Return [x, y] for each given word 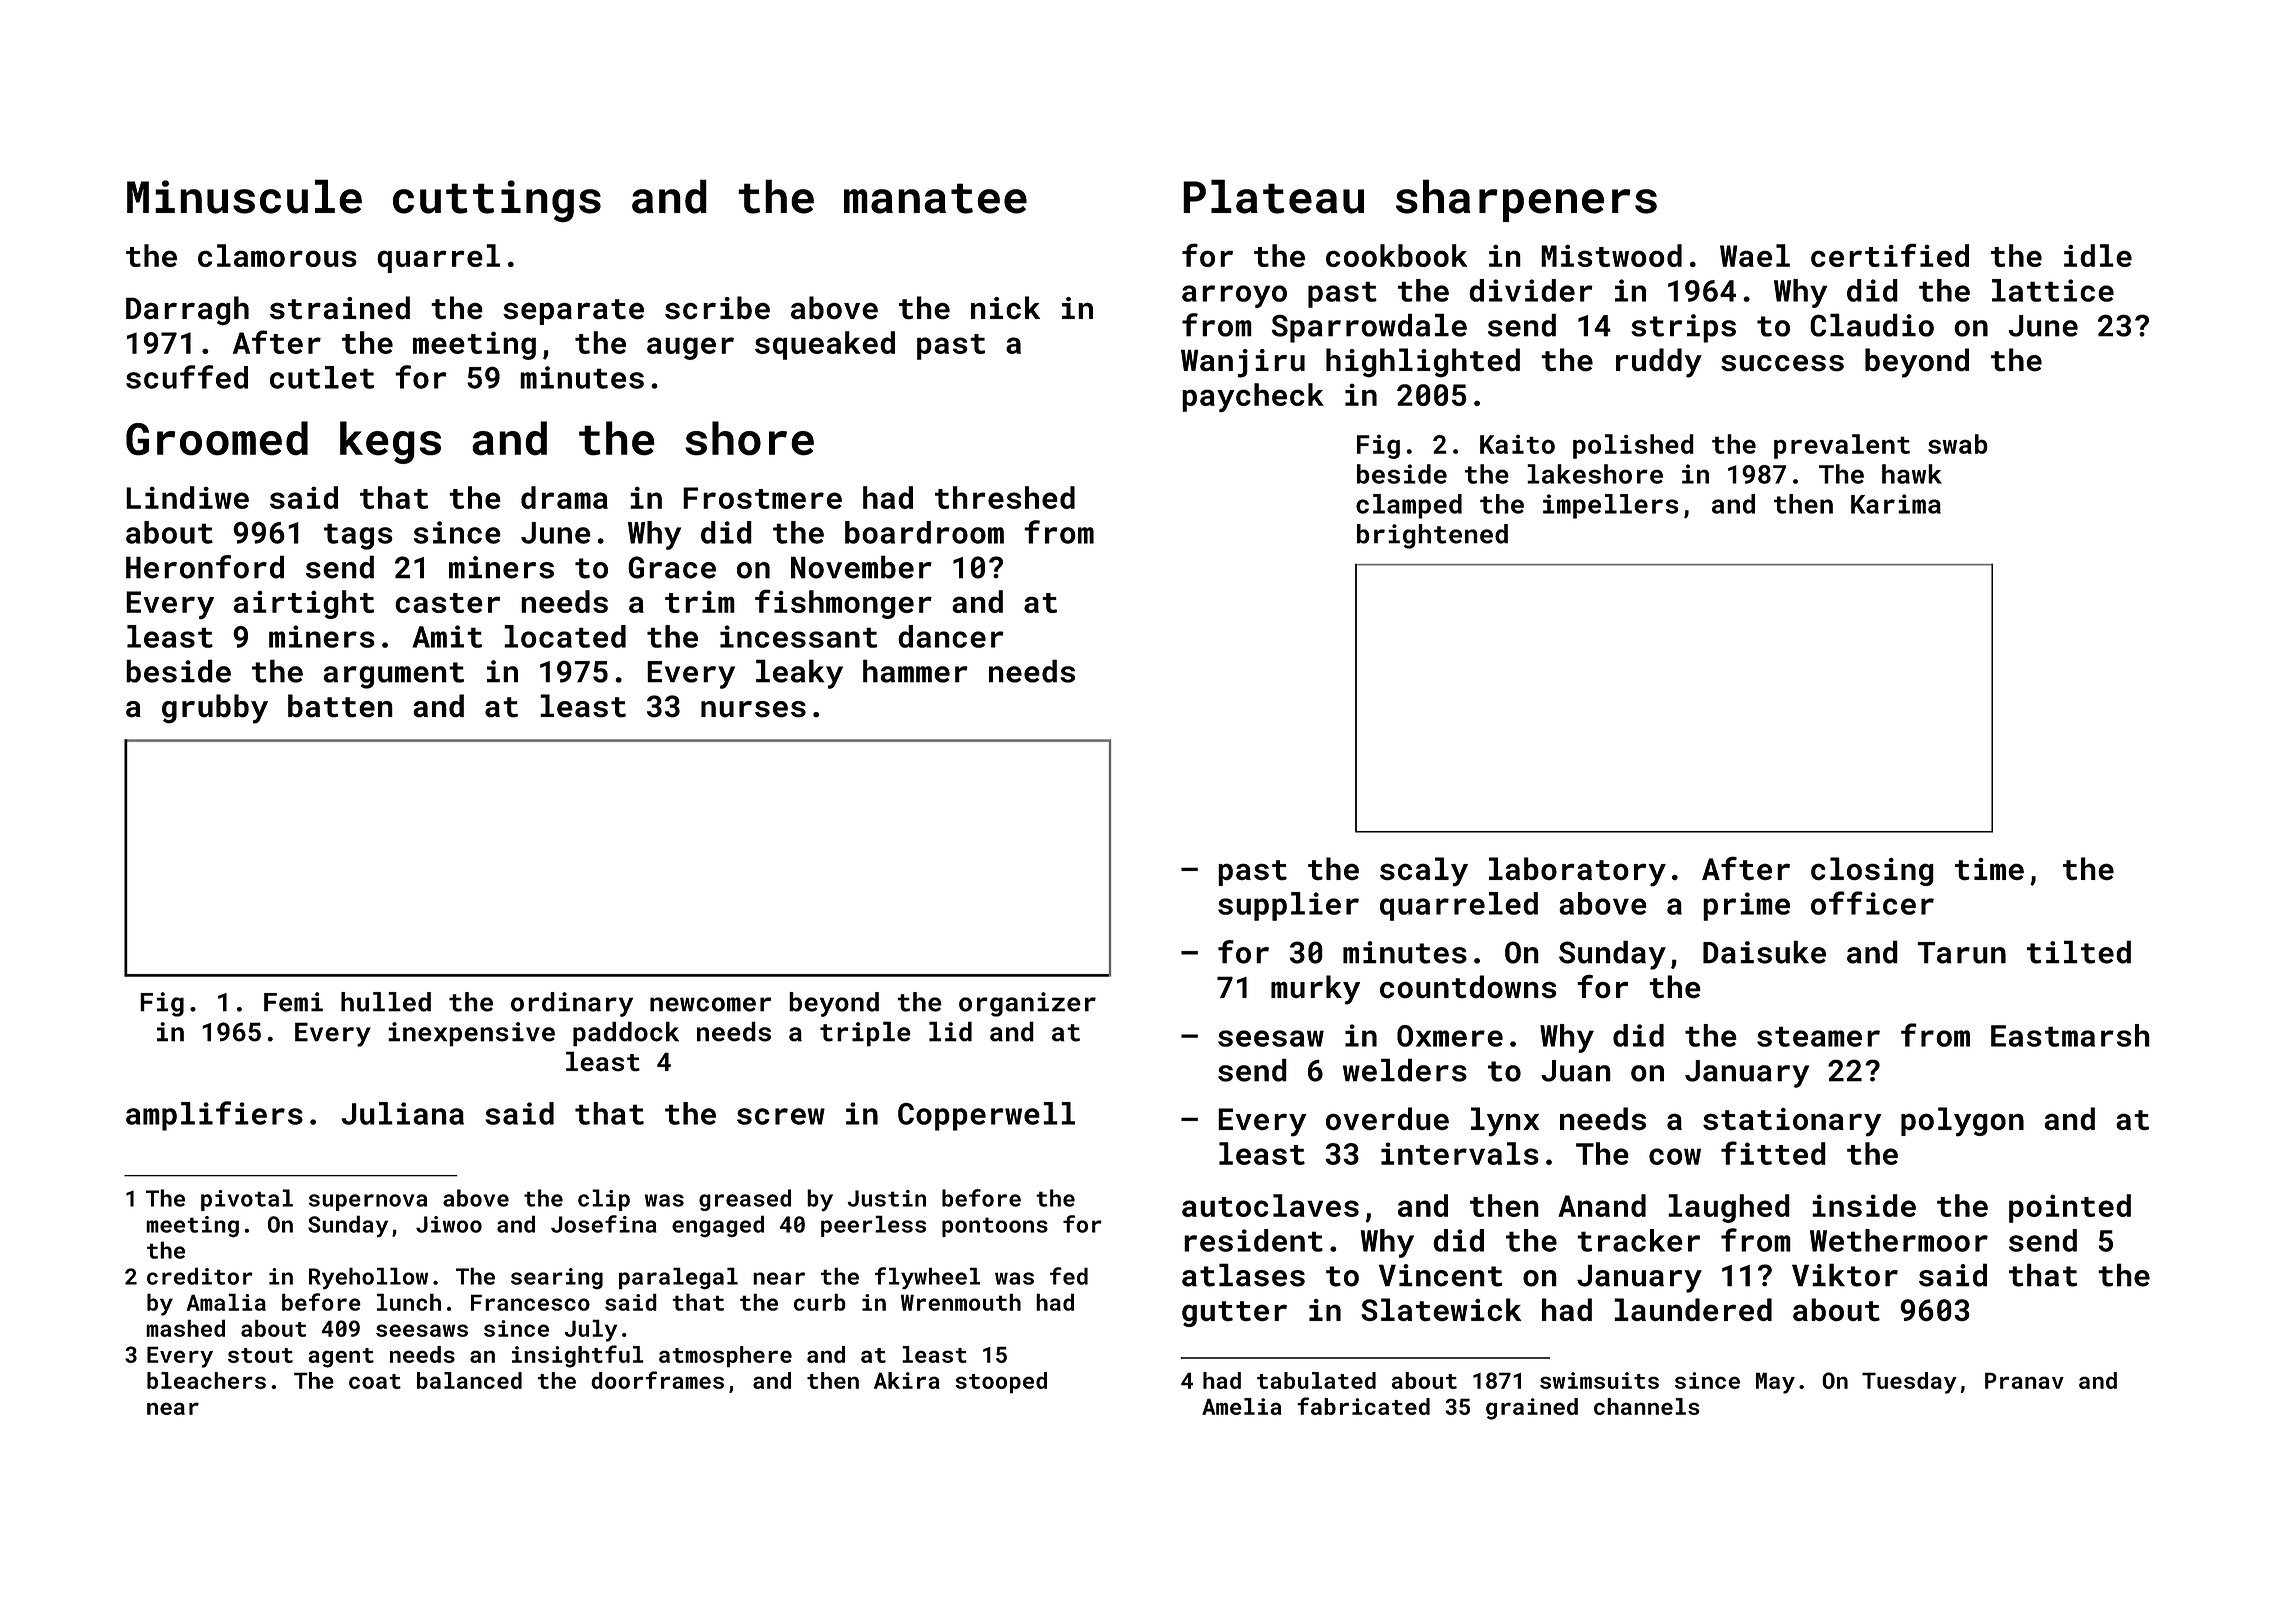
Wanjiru [1243, 363]
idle [2098, 255]
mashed [185, 1328]
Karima [1896, 504]
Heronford [205, 567]
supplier [1288, 906]
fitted [1773, 1153]
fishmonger [843, 604]
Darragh [187, 311]
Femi [293, 1002]
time [1989, 869]
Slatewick [1441, 1310]
